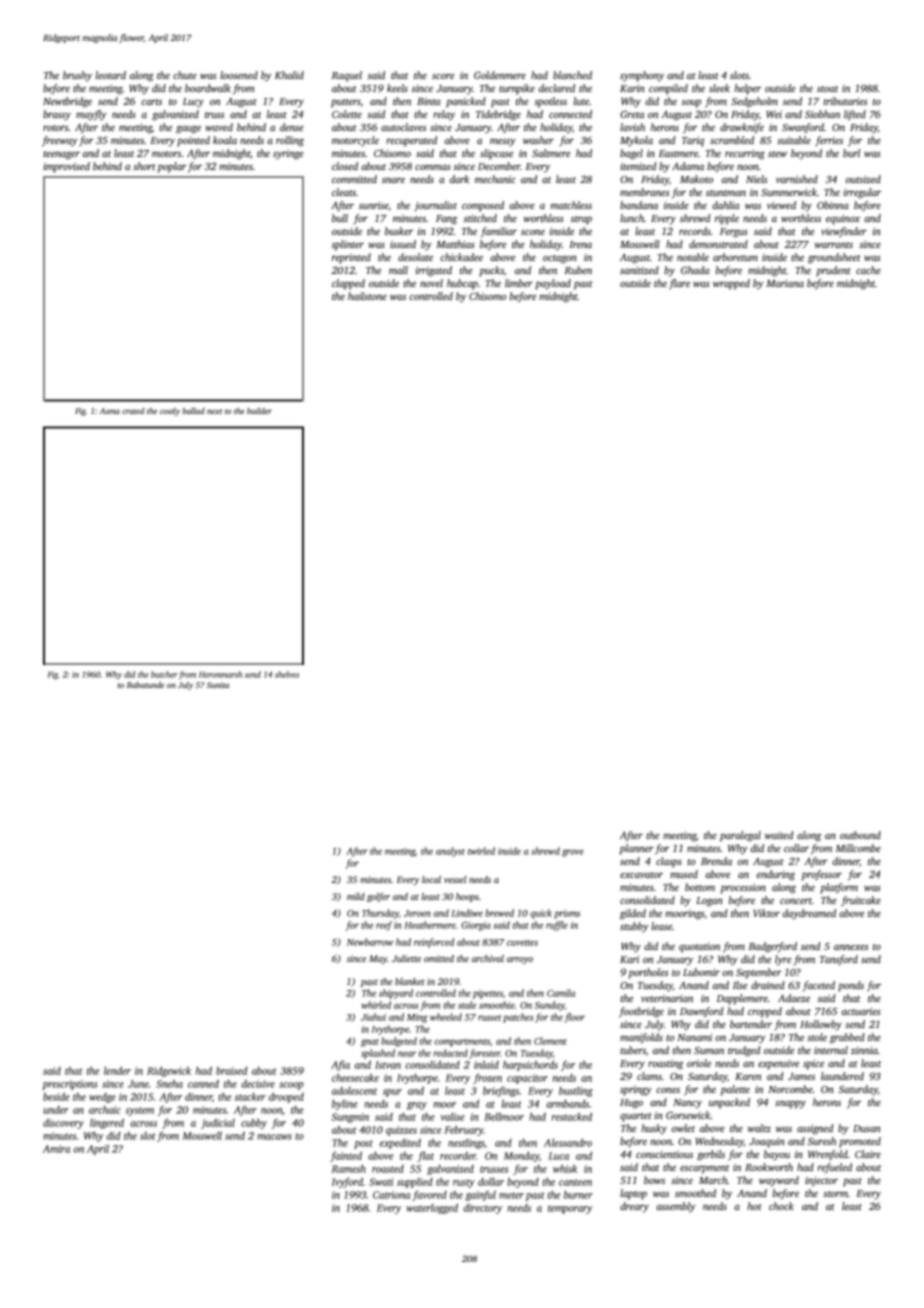 Image resolution: width=924 pixels, height=1308 pixels. I want to click on Goldenmere, so click(500, 75).
